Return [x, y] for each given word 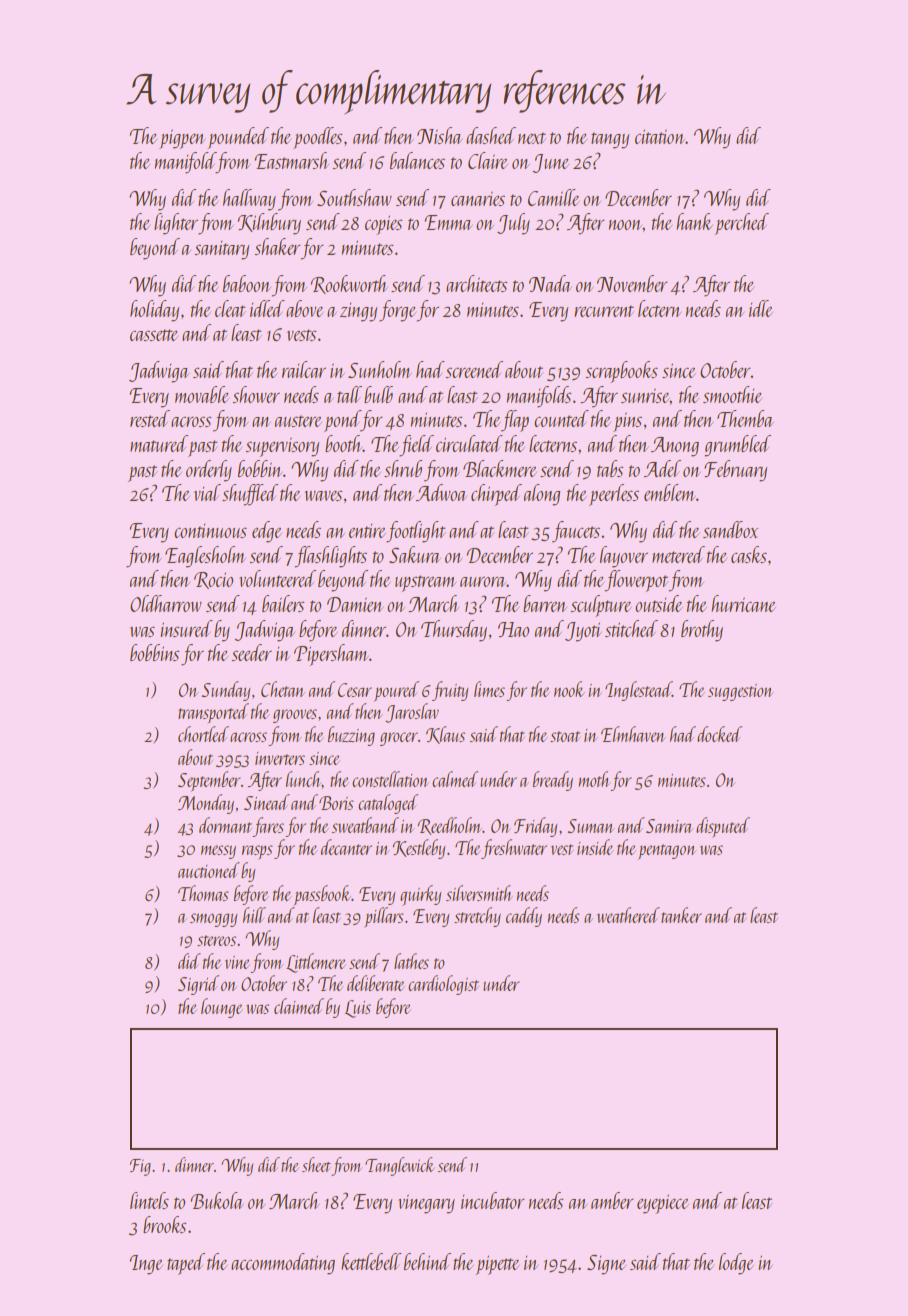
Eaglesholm [205, 557]
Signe [606, 1265]
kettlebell [371, 1261]
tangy [610, 140]
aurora [483, 581]
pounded [238, 138]
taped [186, 1264]
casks [749, 554]
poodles [318, 138]
